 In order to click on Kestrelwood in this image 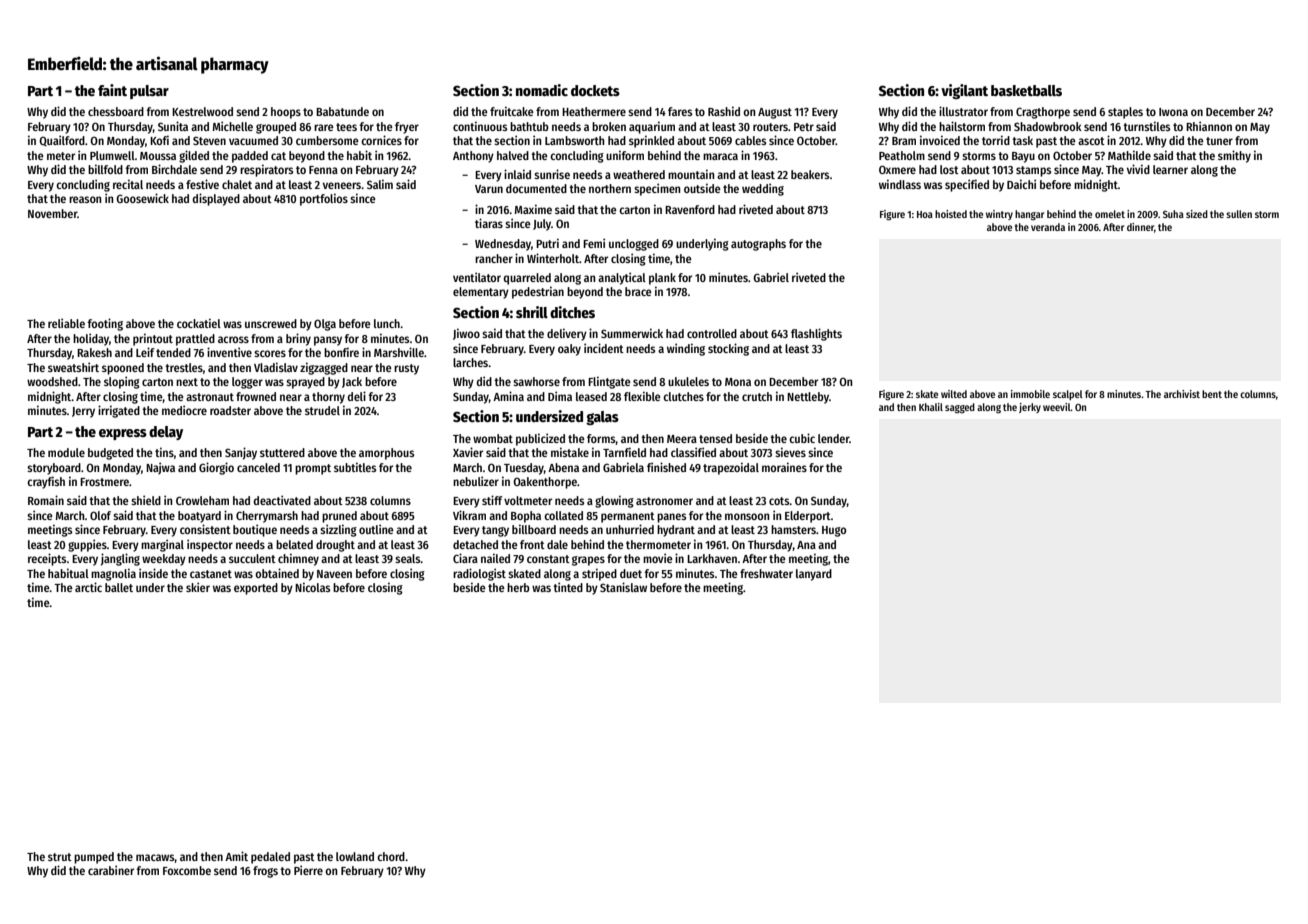, I will do `click(202, 111)`.
